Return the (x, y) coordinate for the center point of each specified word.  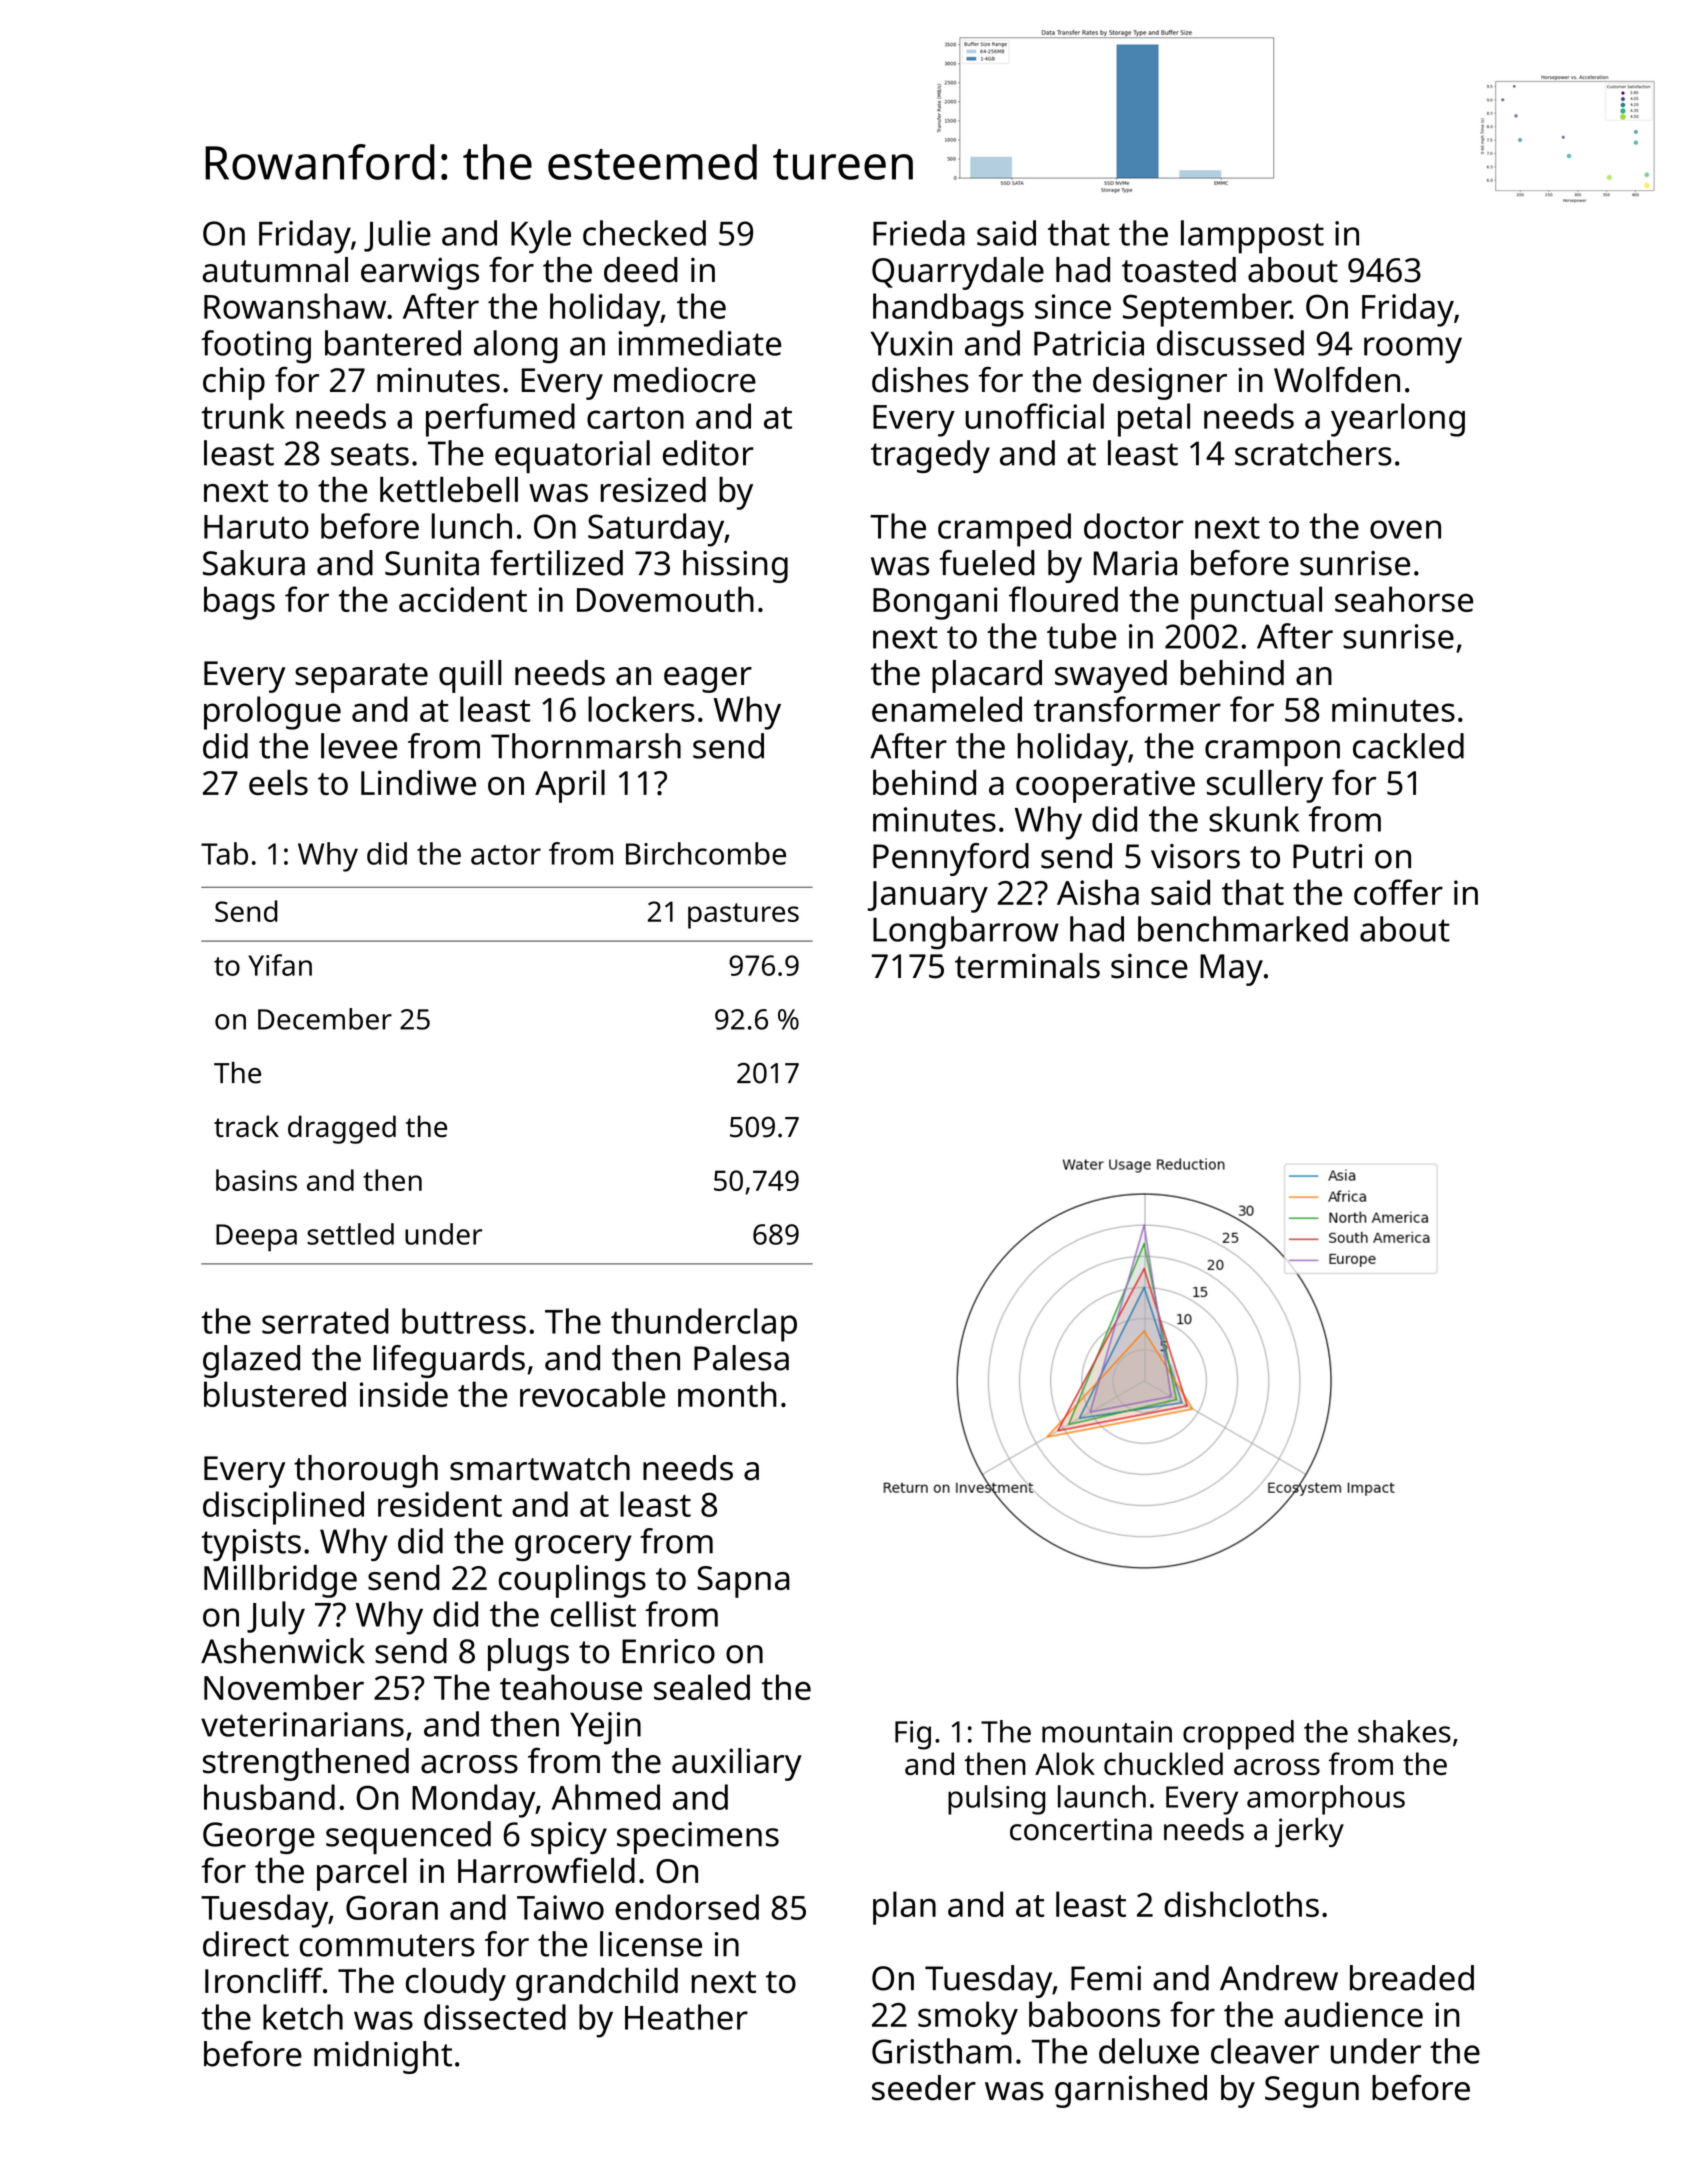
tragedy (930, 456)
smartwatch (540, 1468)
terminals (1027, 966)
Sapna (743, 1582)
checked (644, 233)
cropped (1238, 1735)
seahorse (1404, 599)
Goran (392, 1907)
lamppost (1252, 237)
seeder (924, 2088)
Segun (1312, 2092)
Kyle (541, 237)
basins (256, 1180)
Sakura (254, 563)
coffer (1398, 892)
